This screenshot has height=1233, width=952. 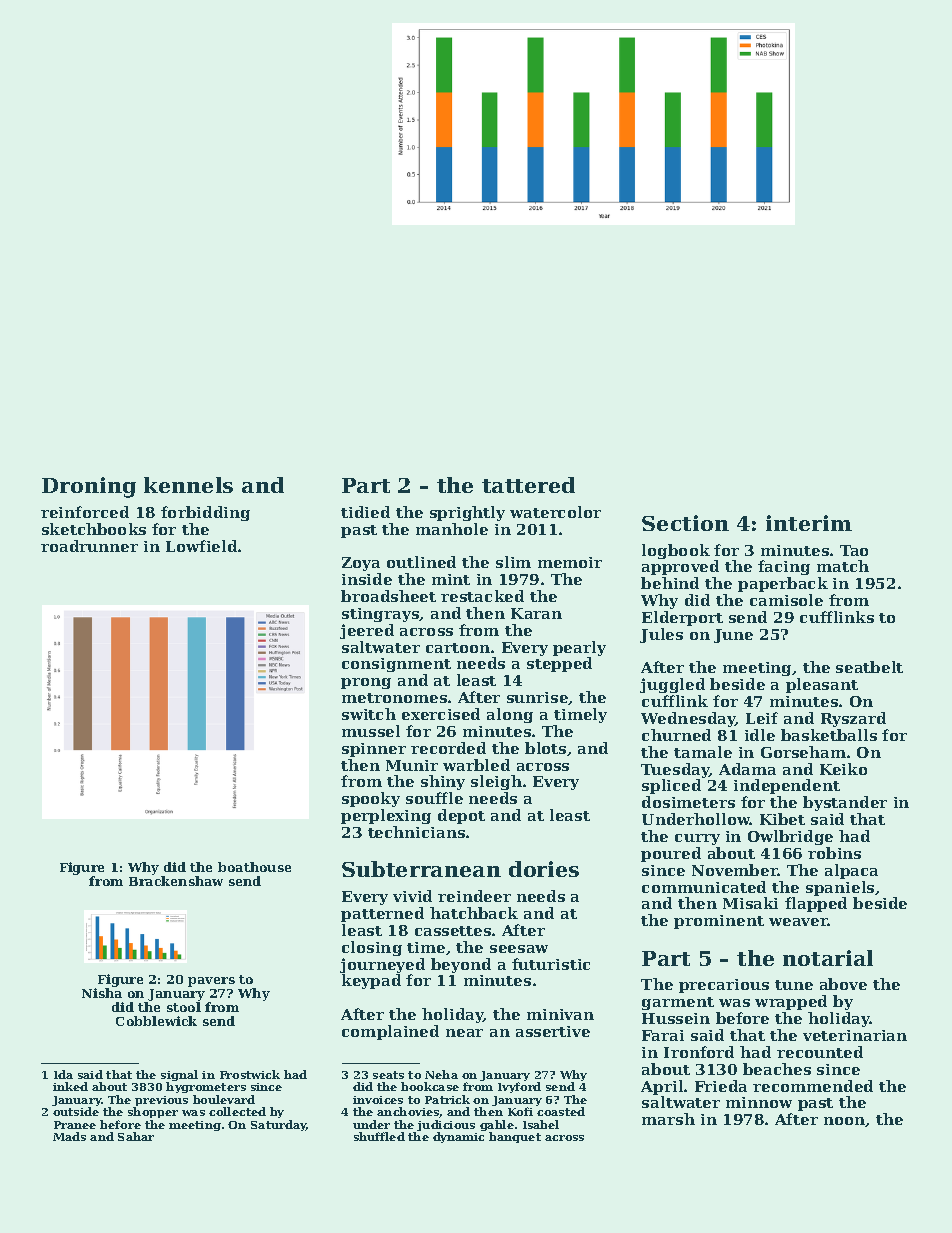 What do you see at coordinates (545, 748) in the screenshot?
I see `blots` at bounding box center [545, 748].
